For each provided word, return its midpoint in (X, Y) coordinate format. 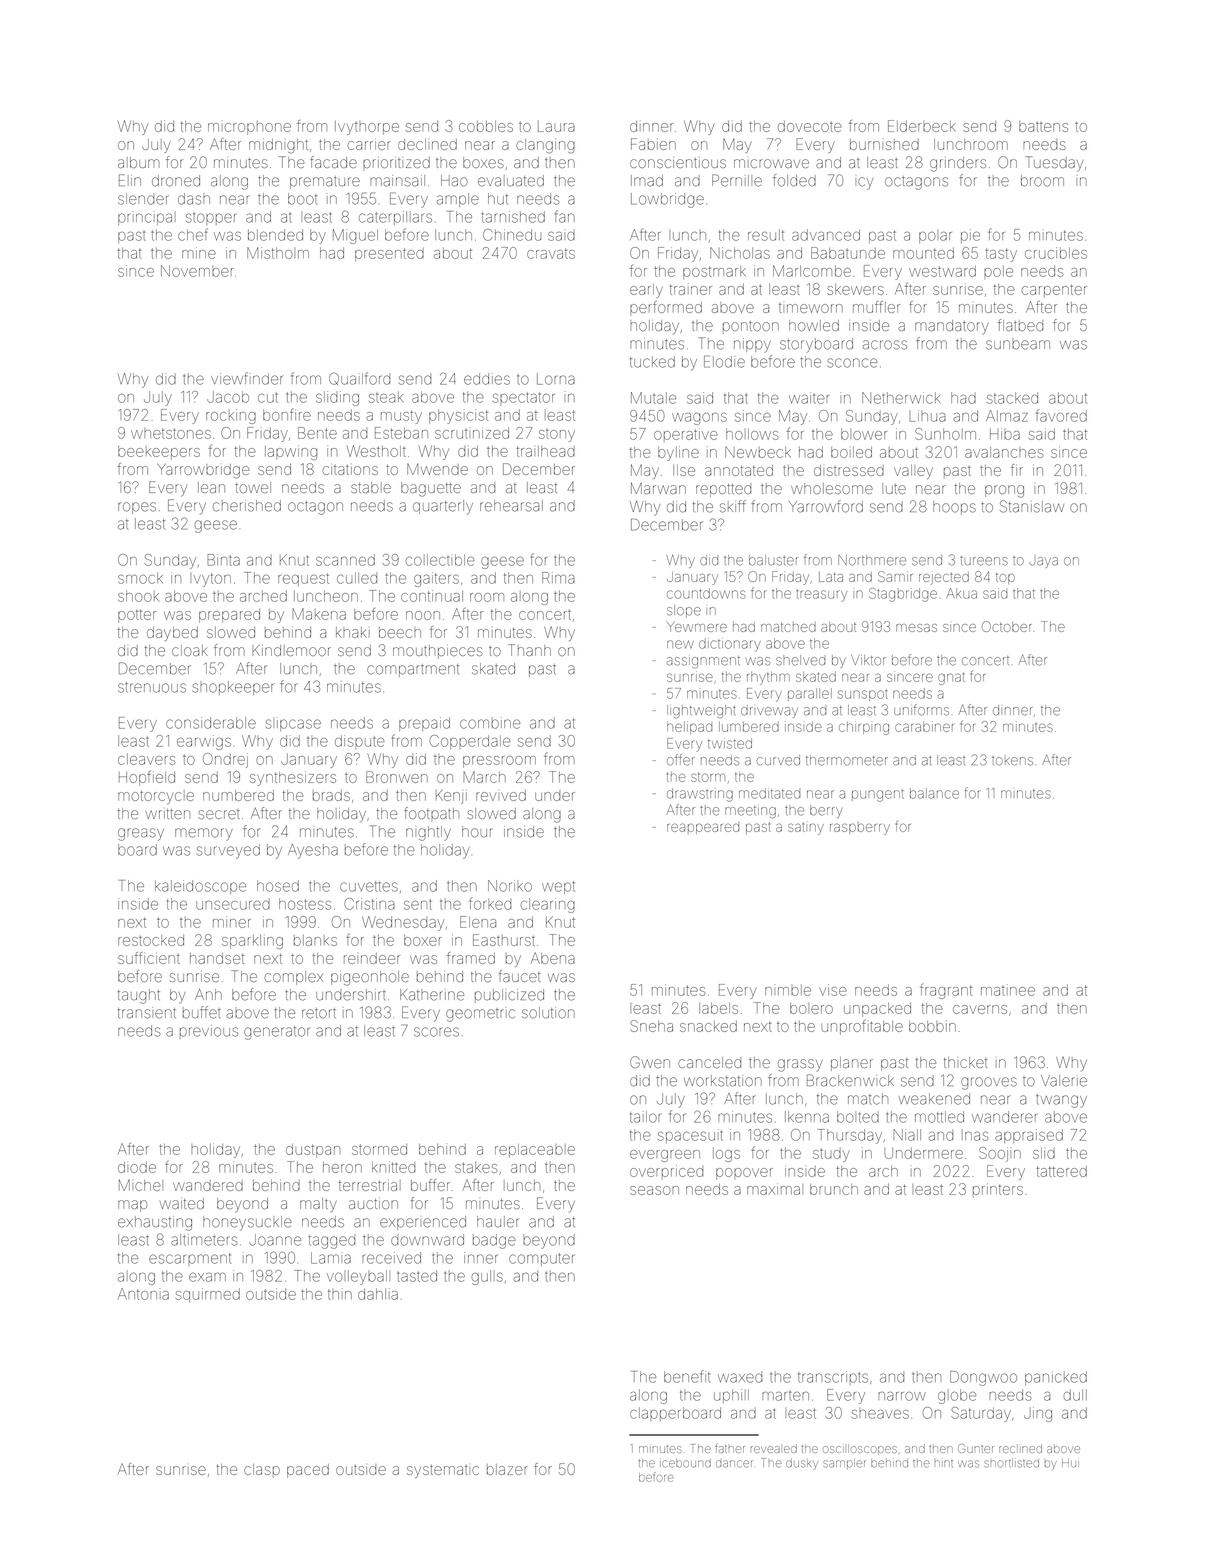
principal (147, 218)
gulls (487, 1277)
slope (684, 611)
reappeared (703, 828)
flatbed (1020, 325)
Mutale (653, 398)
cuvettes (369, 886)
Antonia (143, 1294)
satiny (806, 828)
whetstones (171, 433)
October (1007, 626)
